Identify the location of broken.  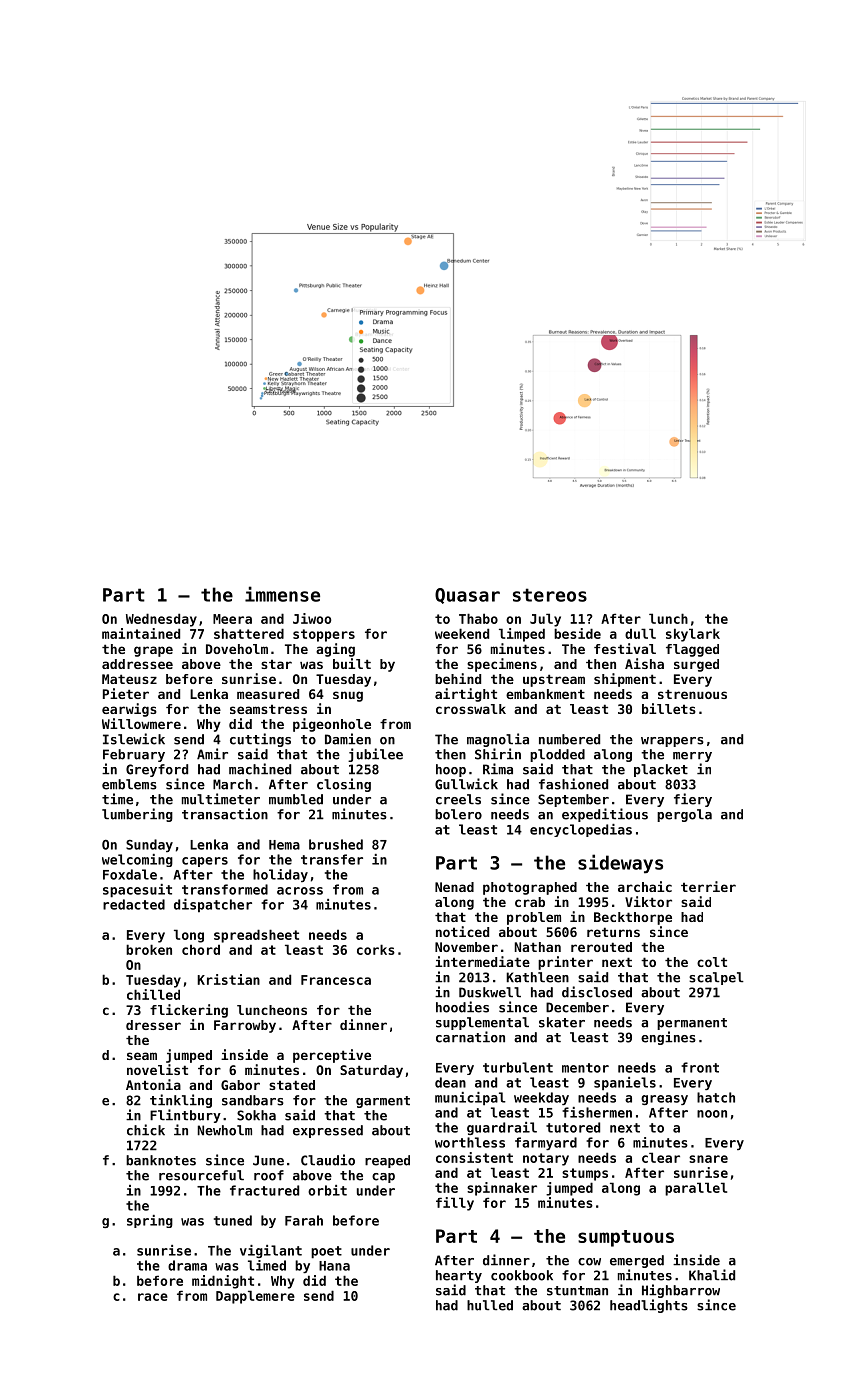
(149, 949).
